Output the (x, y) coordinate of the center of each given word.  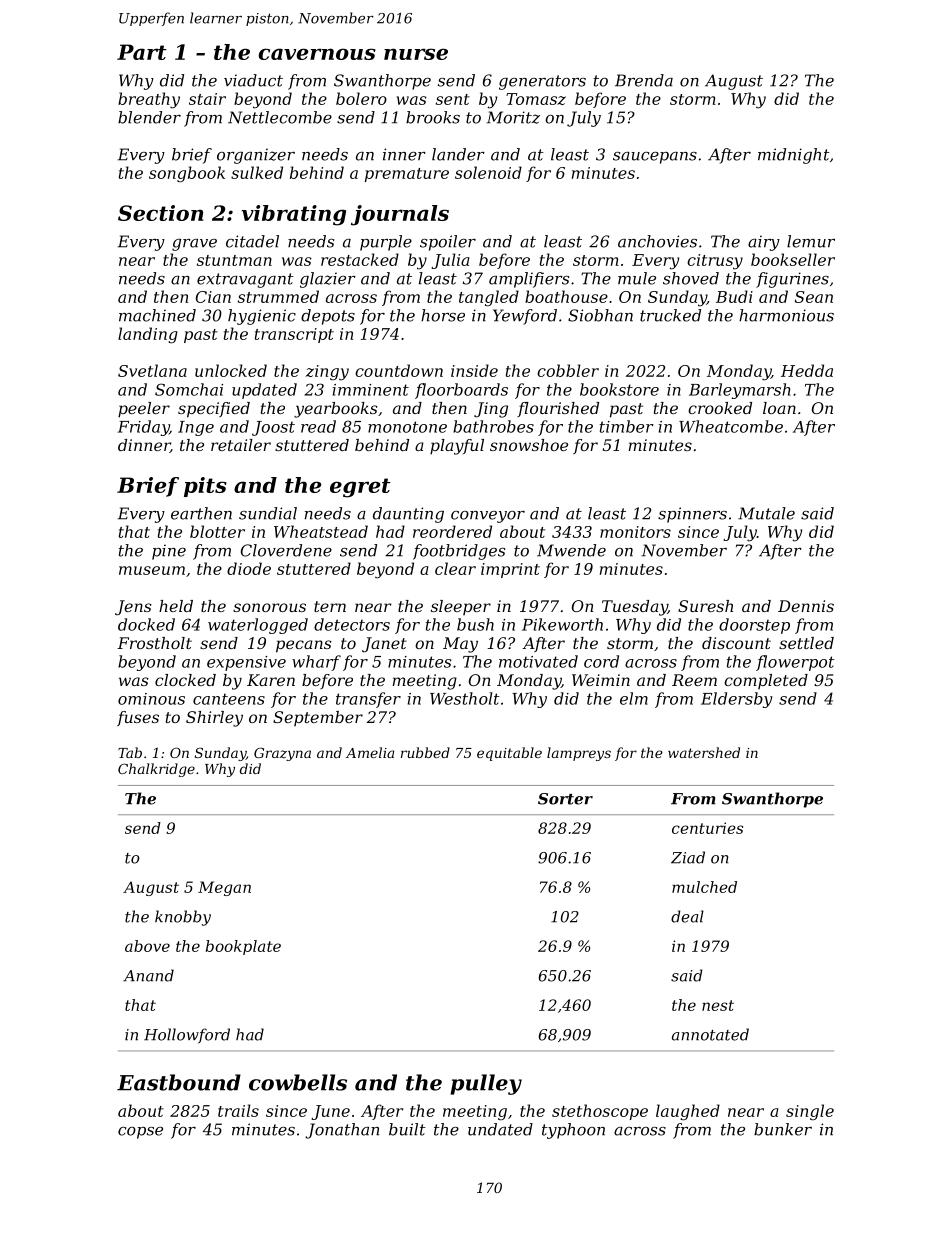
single (810, 1112)
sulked (257, 172)
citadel (252, 241)
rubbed (425, 752)
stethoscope (600, 1112)
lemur (811, 241)
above (147, 946)
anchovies (657, 241)
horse (443, 315)
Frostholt (154, 643)
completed (766, 681)
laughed (688, 1112)
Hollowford (187, 1036)
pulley (486, 1084)
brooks (433, 117)
